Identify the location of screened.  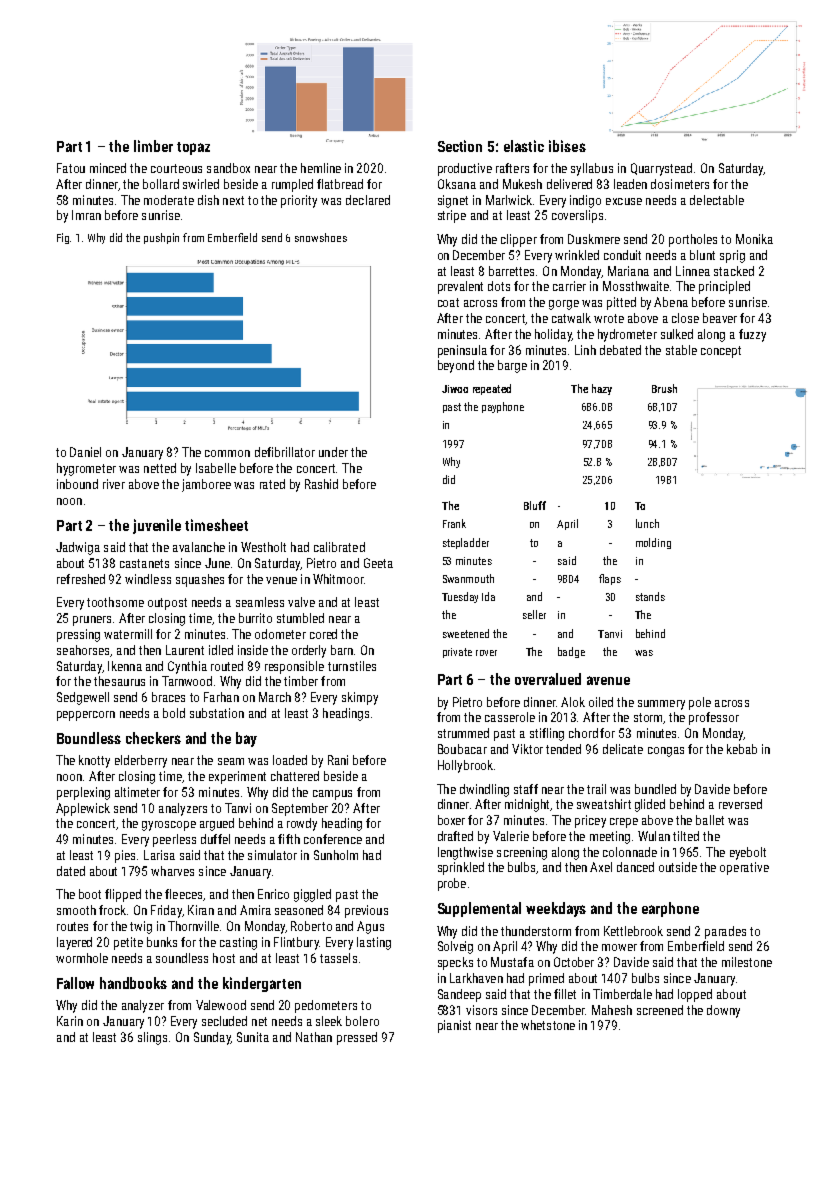
(660, 1010).
